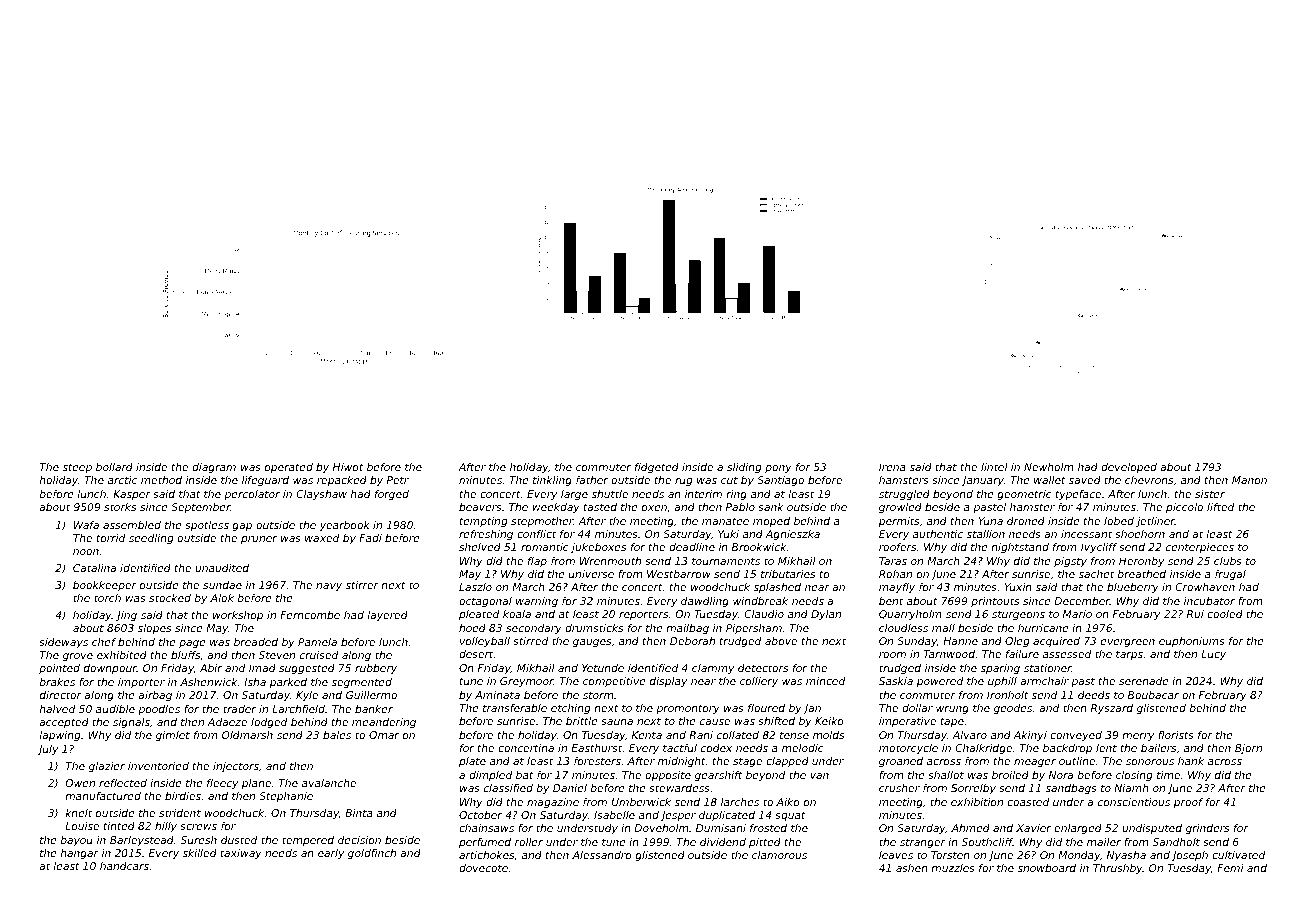 The height and width of the screenshot is (924, 1308). Describe the element at coordinates (222, 598) in the screenshot. I see `Alok` at that location.
